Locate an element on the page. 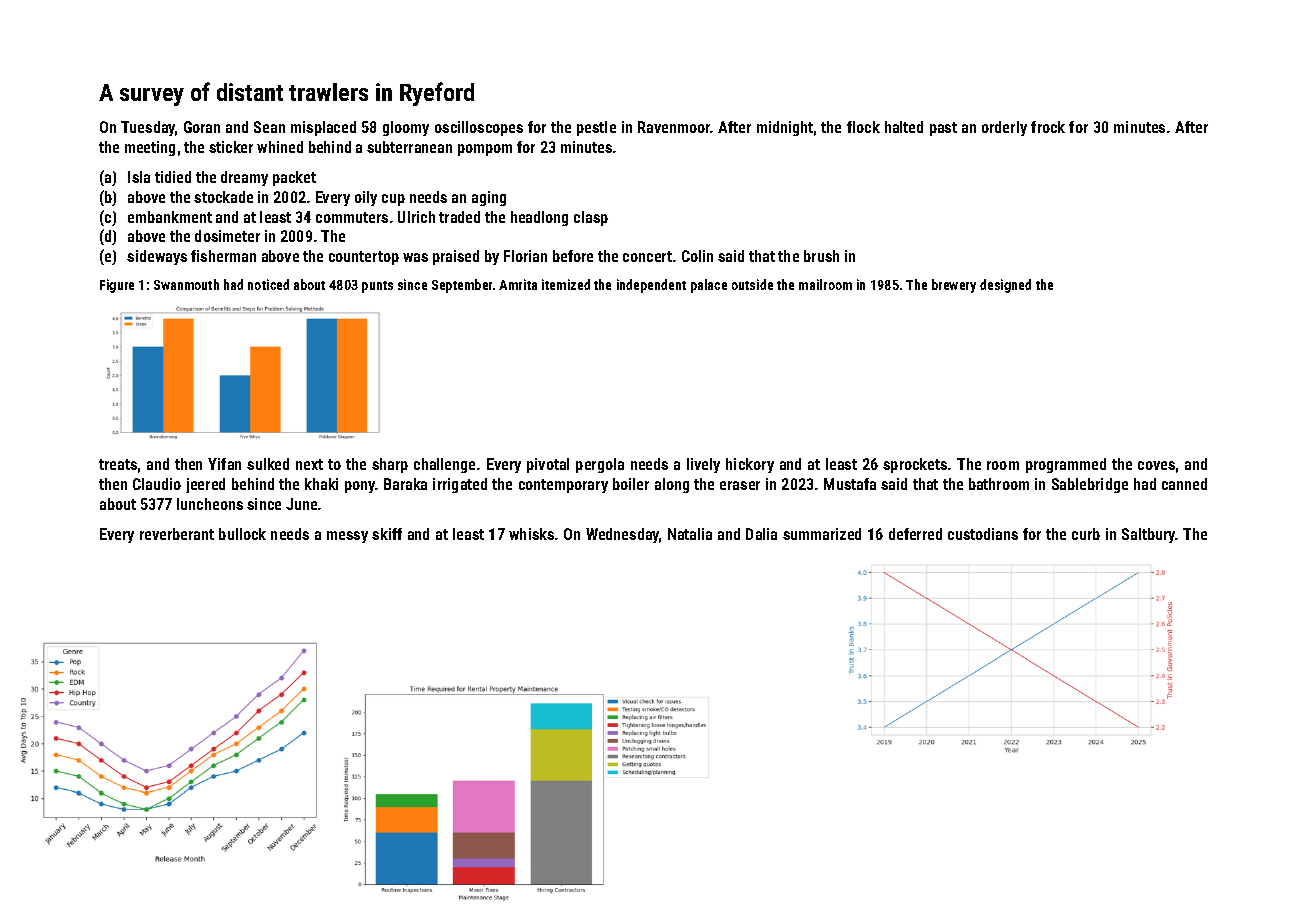 This image has height=924, width=1308. brewery is located at coordinates (954, 286).
